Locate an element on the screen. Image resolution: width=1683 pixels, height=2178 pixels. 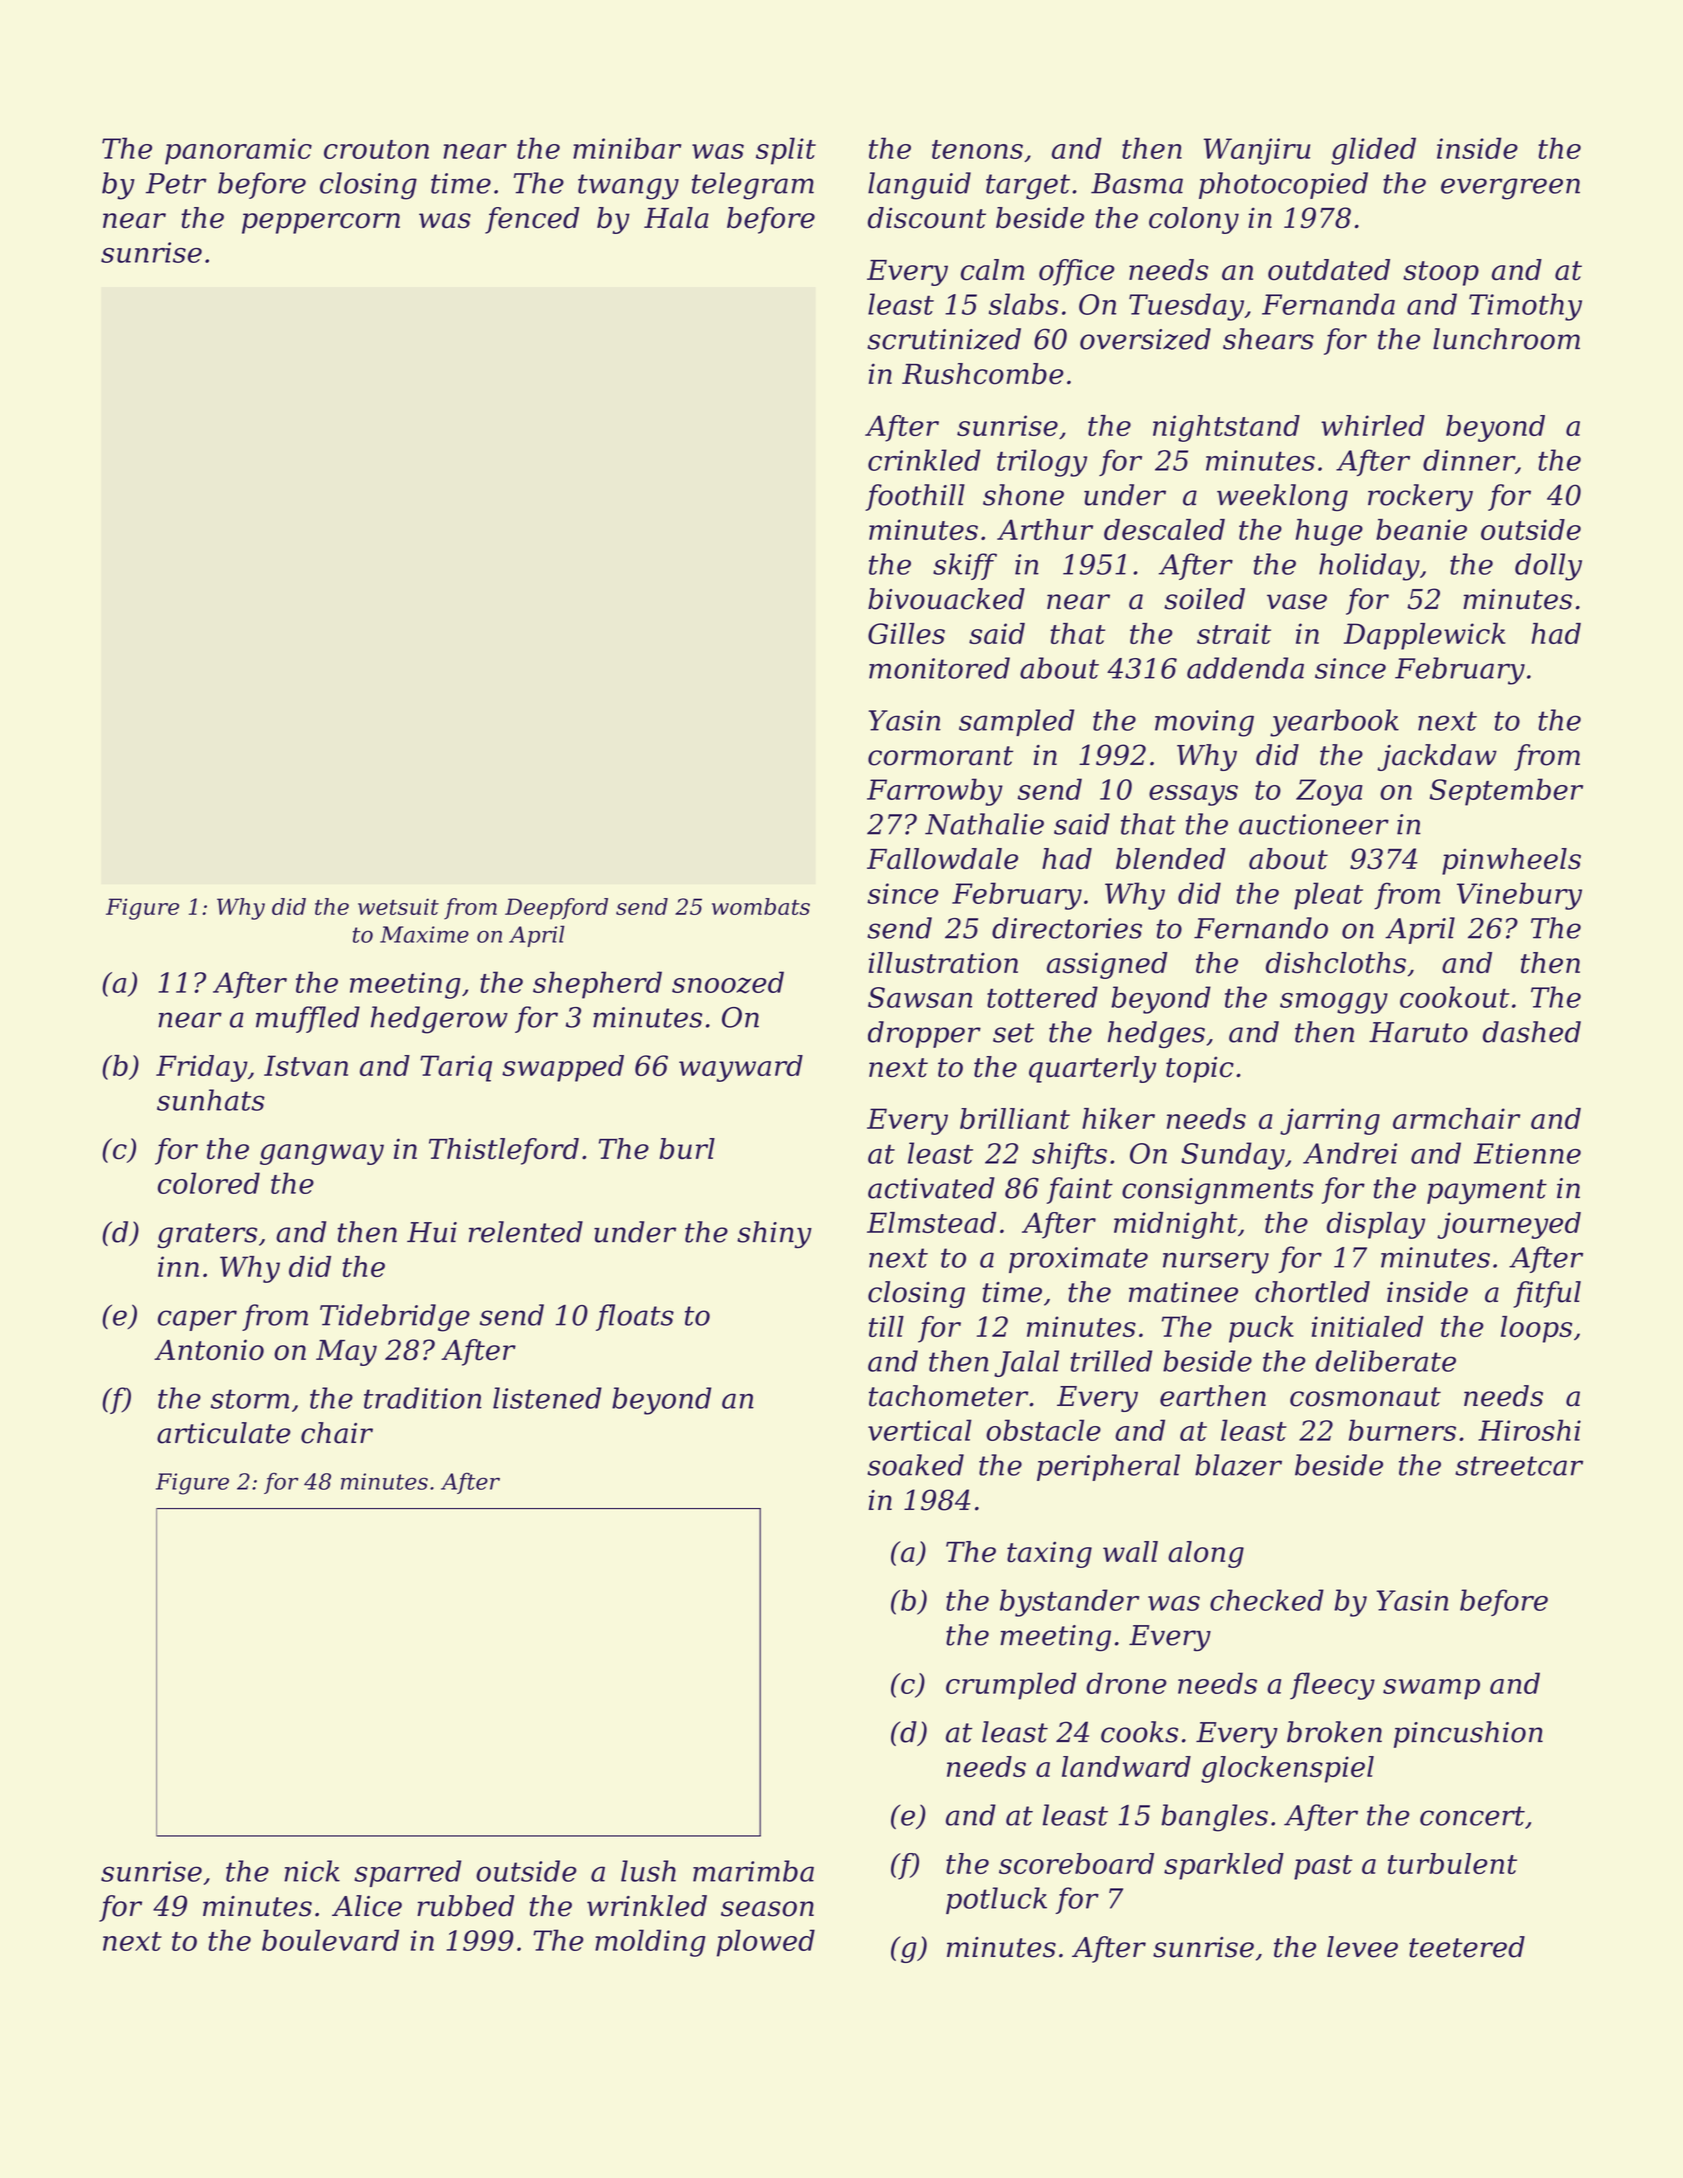
matinee is located at coordinates (1183, 1292).
